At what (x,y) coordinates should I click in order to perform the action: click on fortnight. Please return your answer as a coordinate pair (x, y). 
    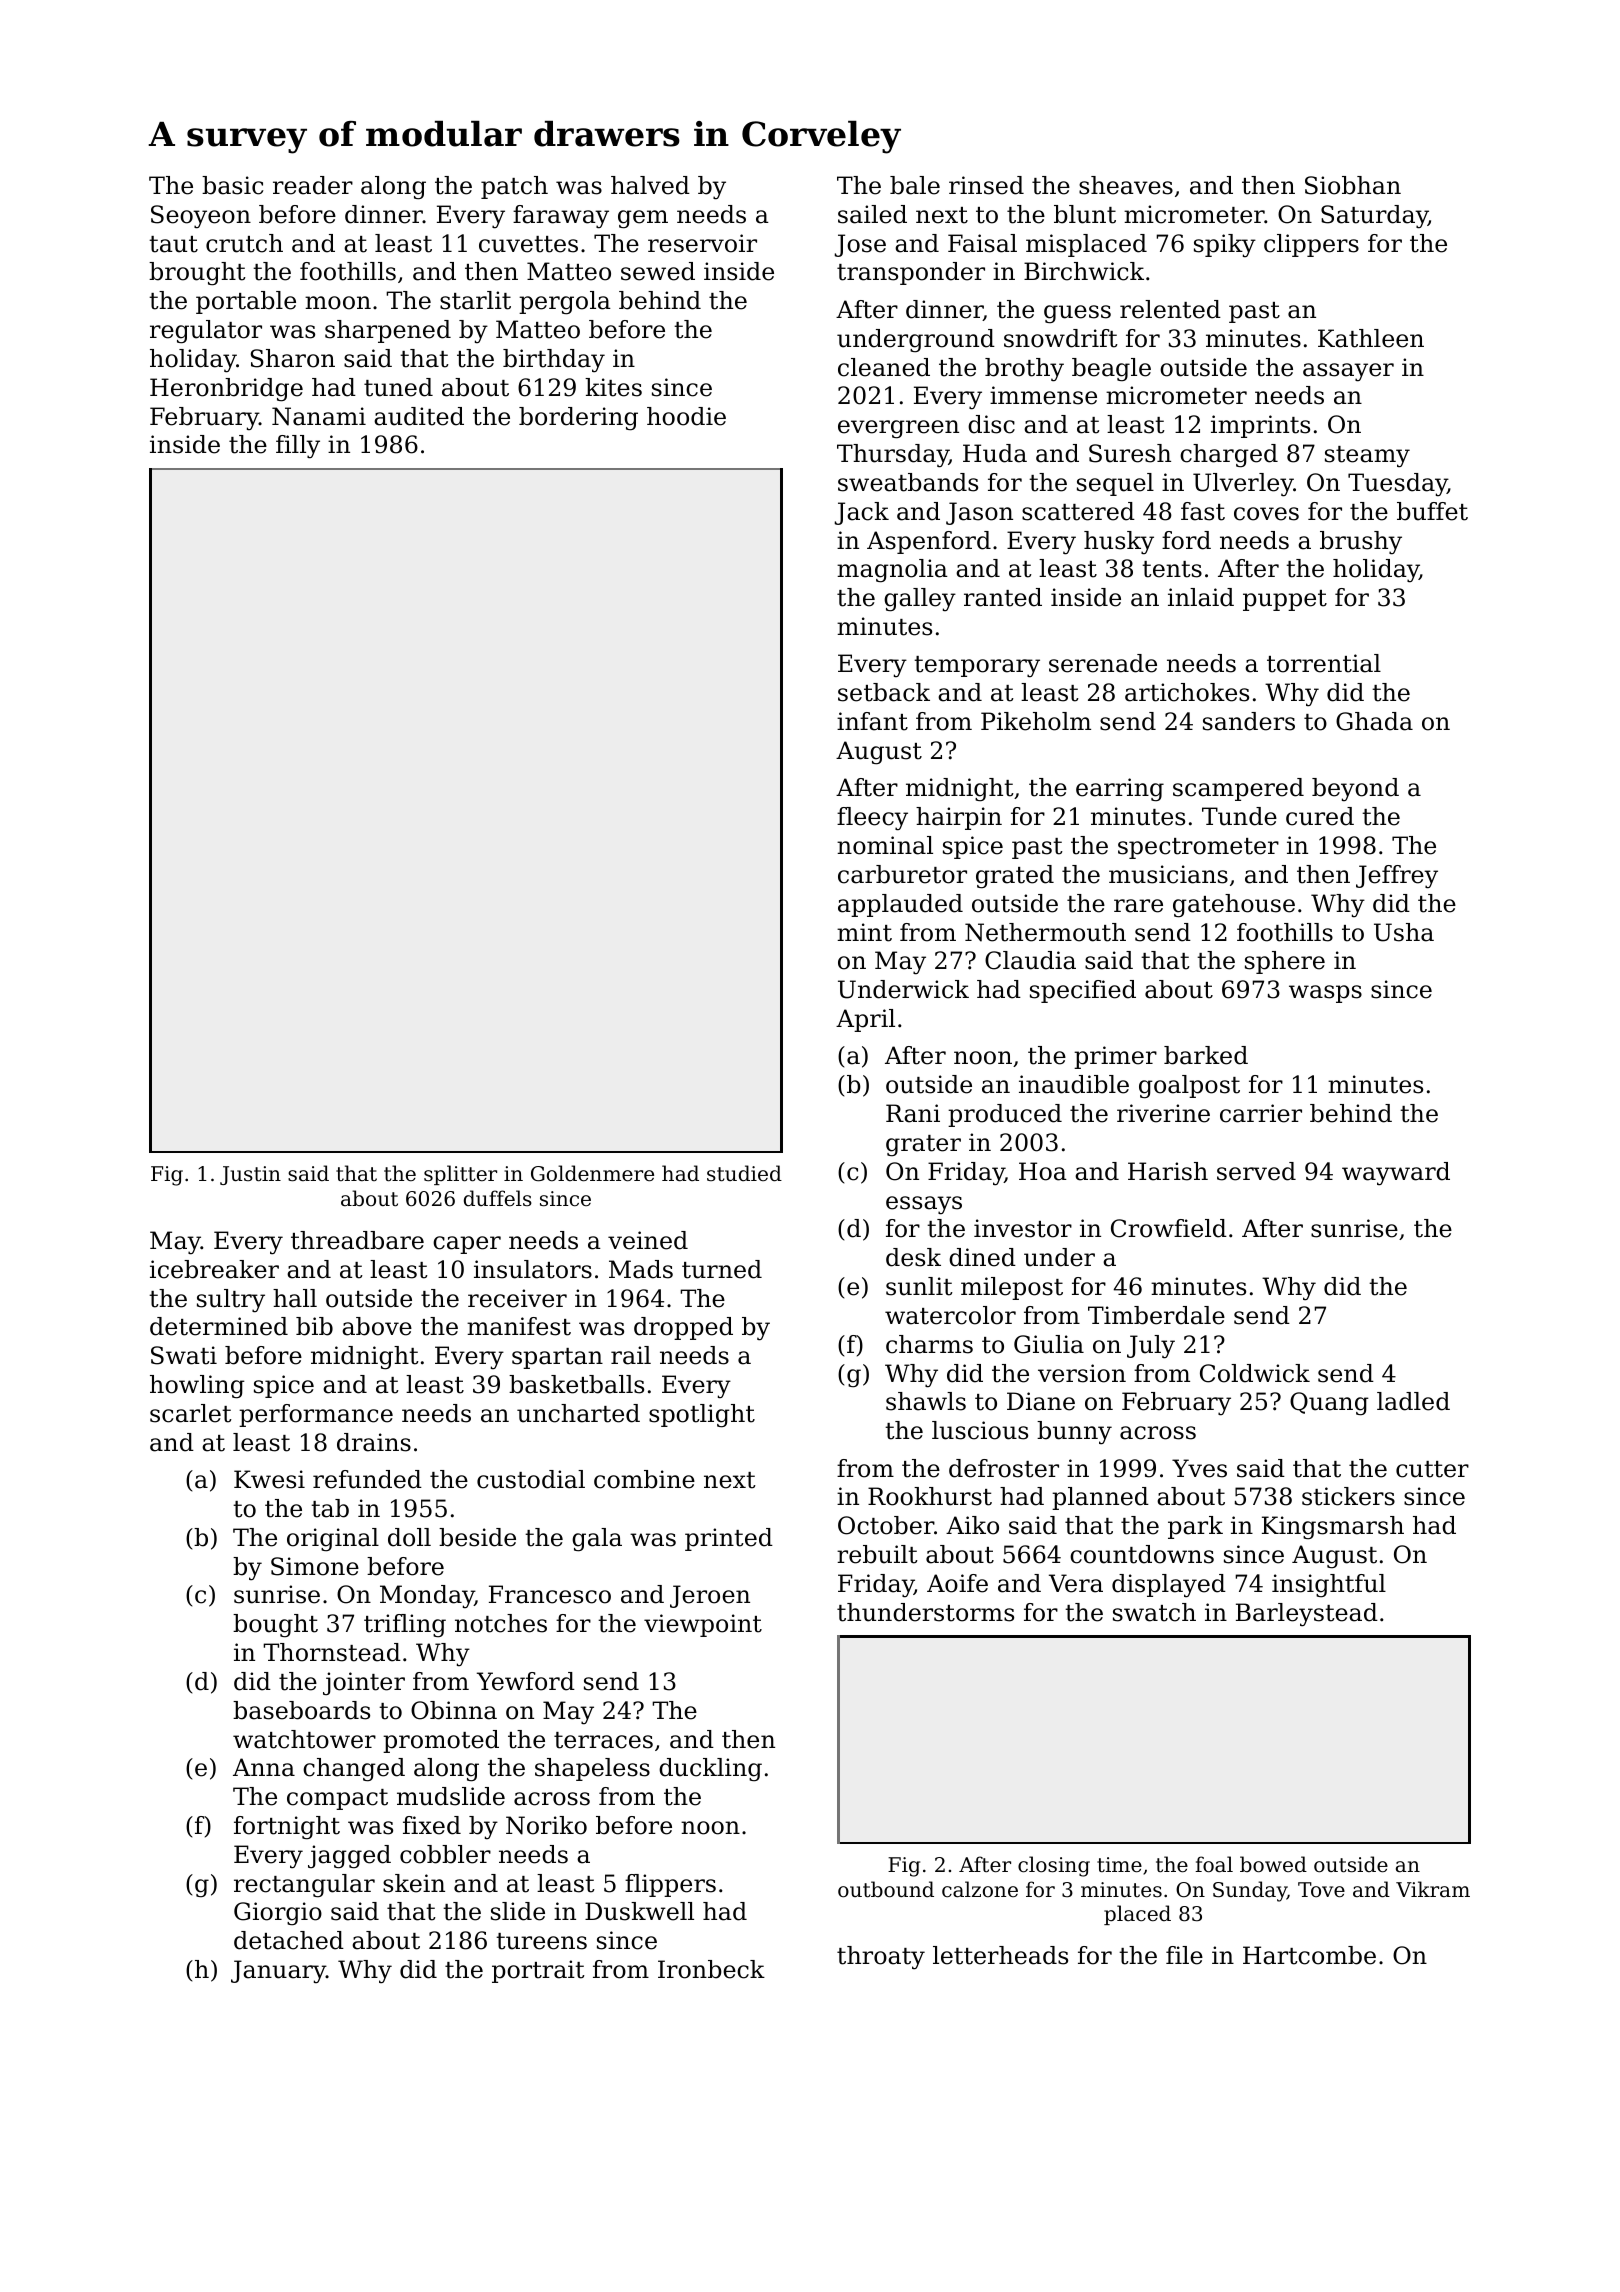
    Looking at the image, I should click on (287, 1827).
